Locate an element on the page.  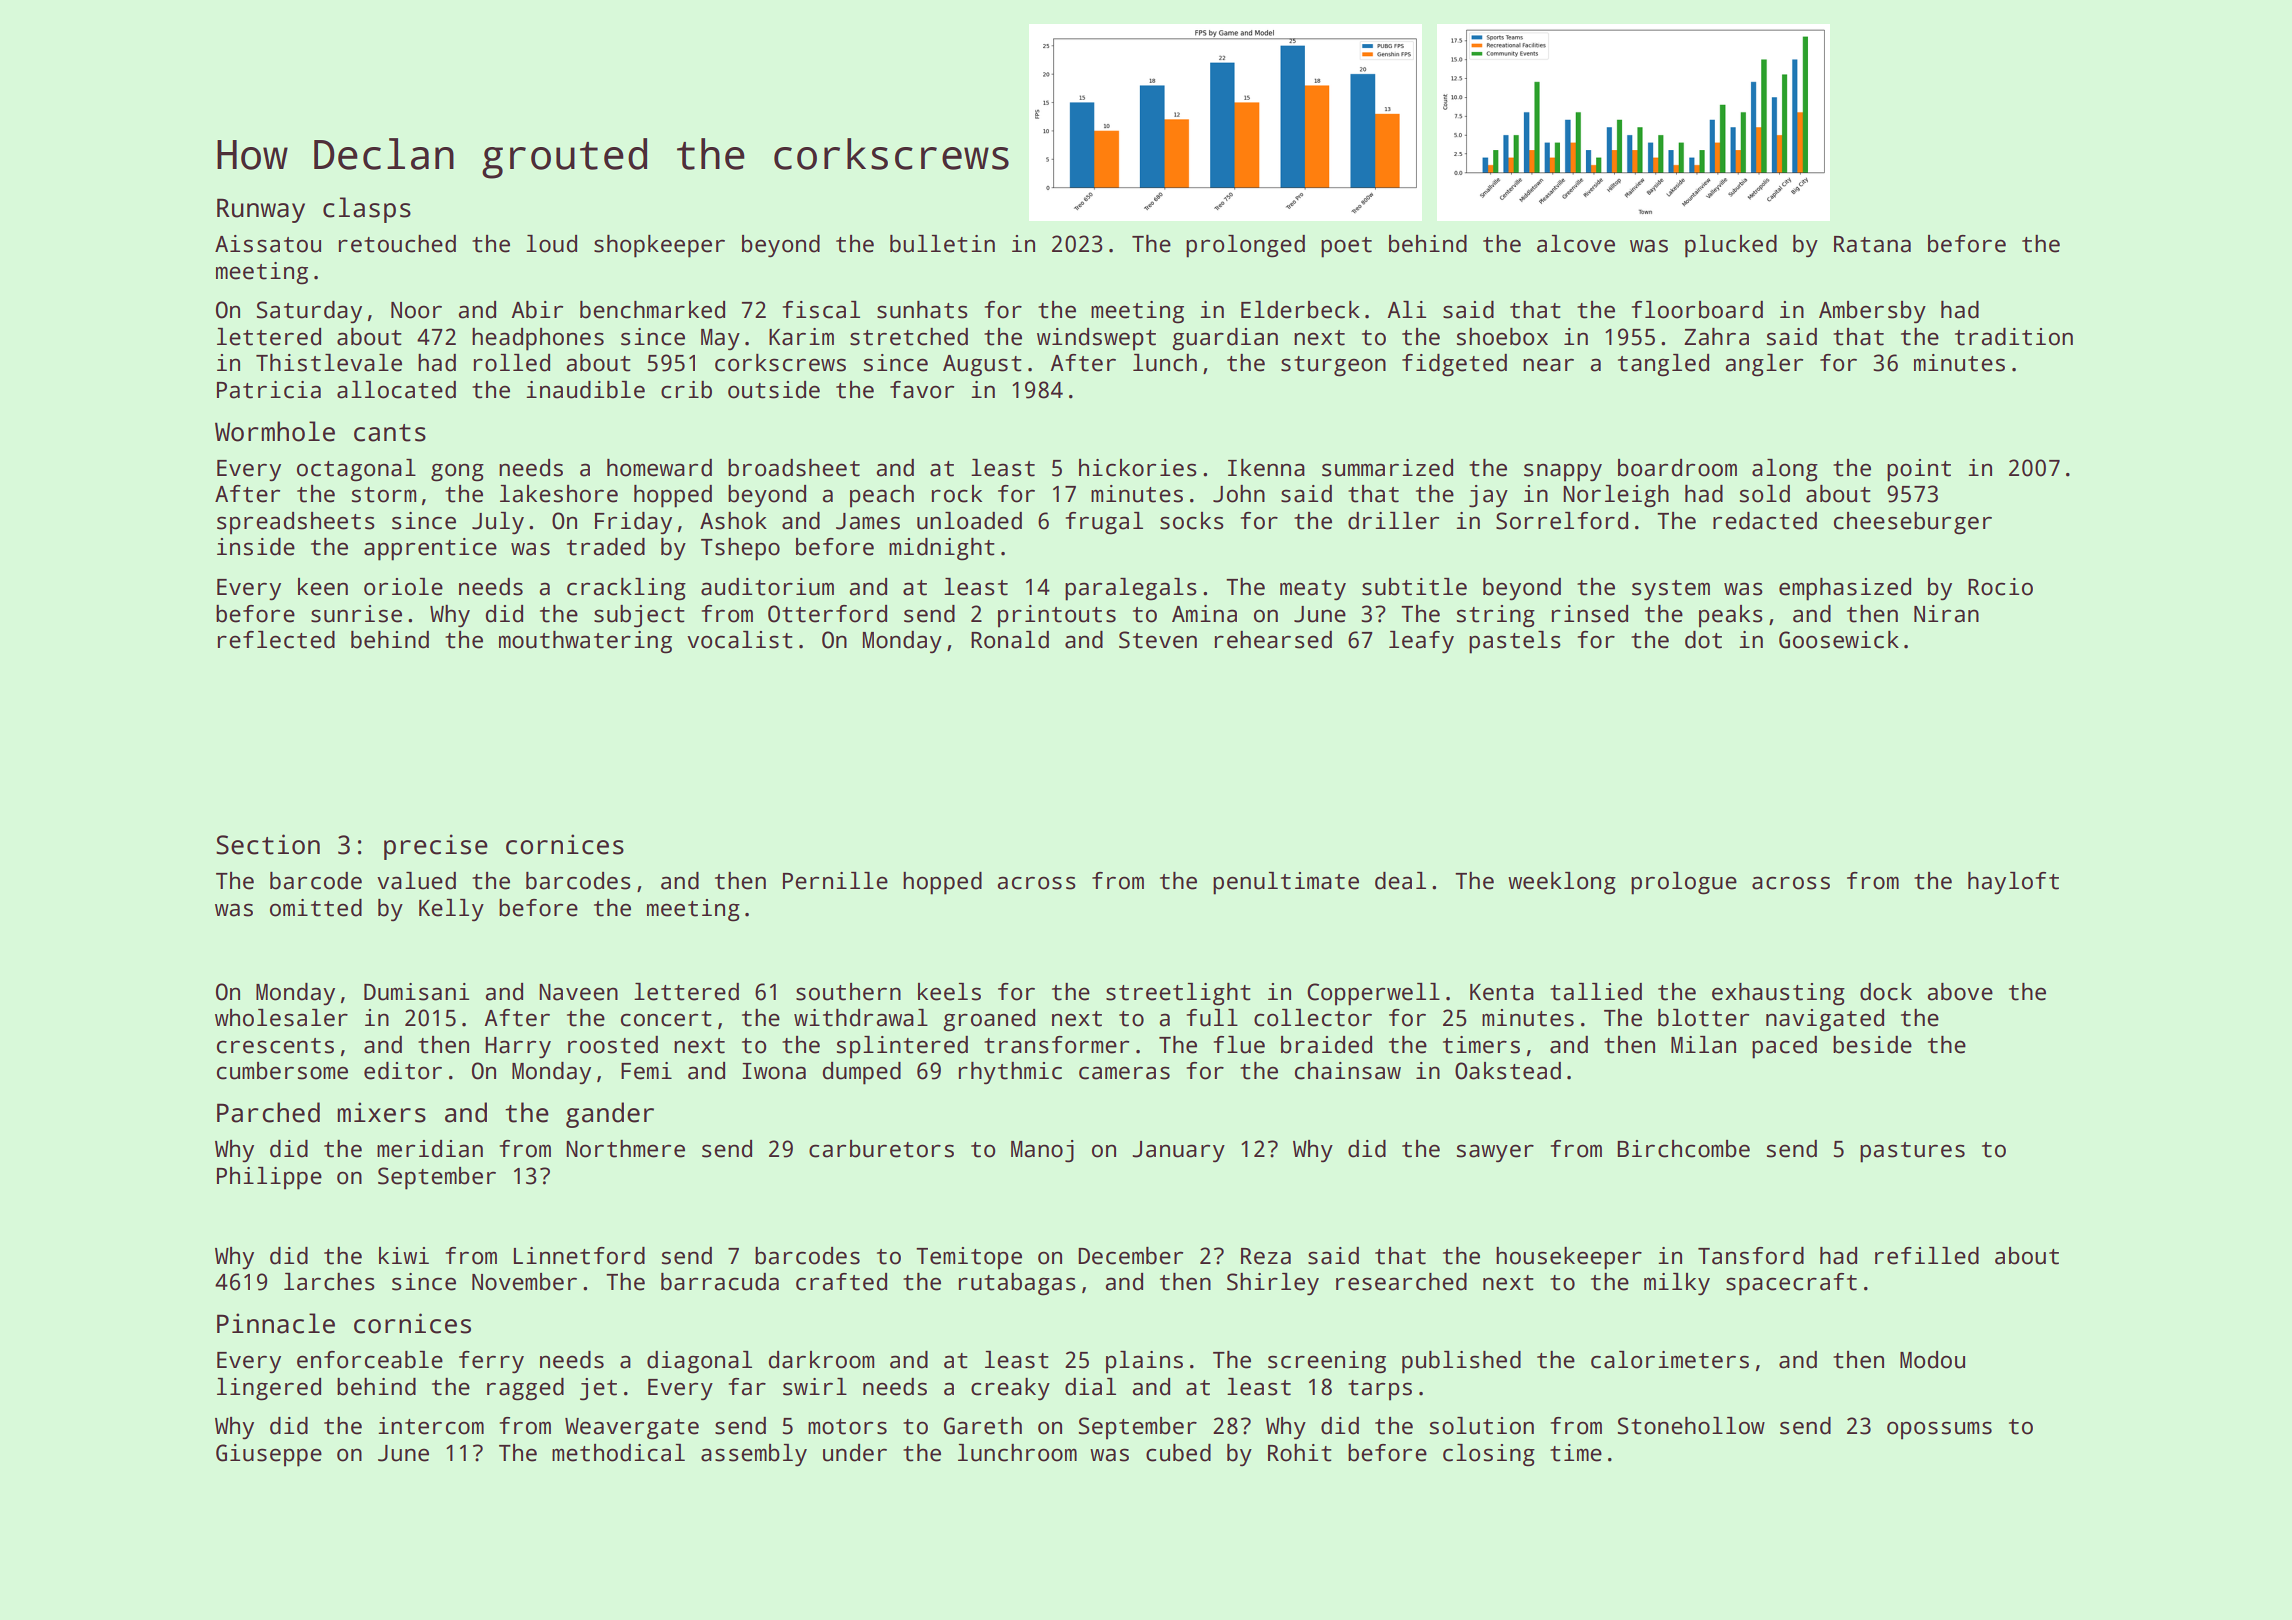
Goosewick is located at coordinates (1839, 640).
